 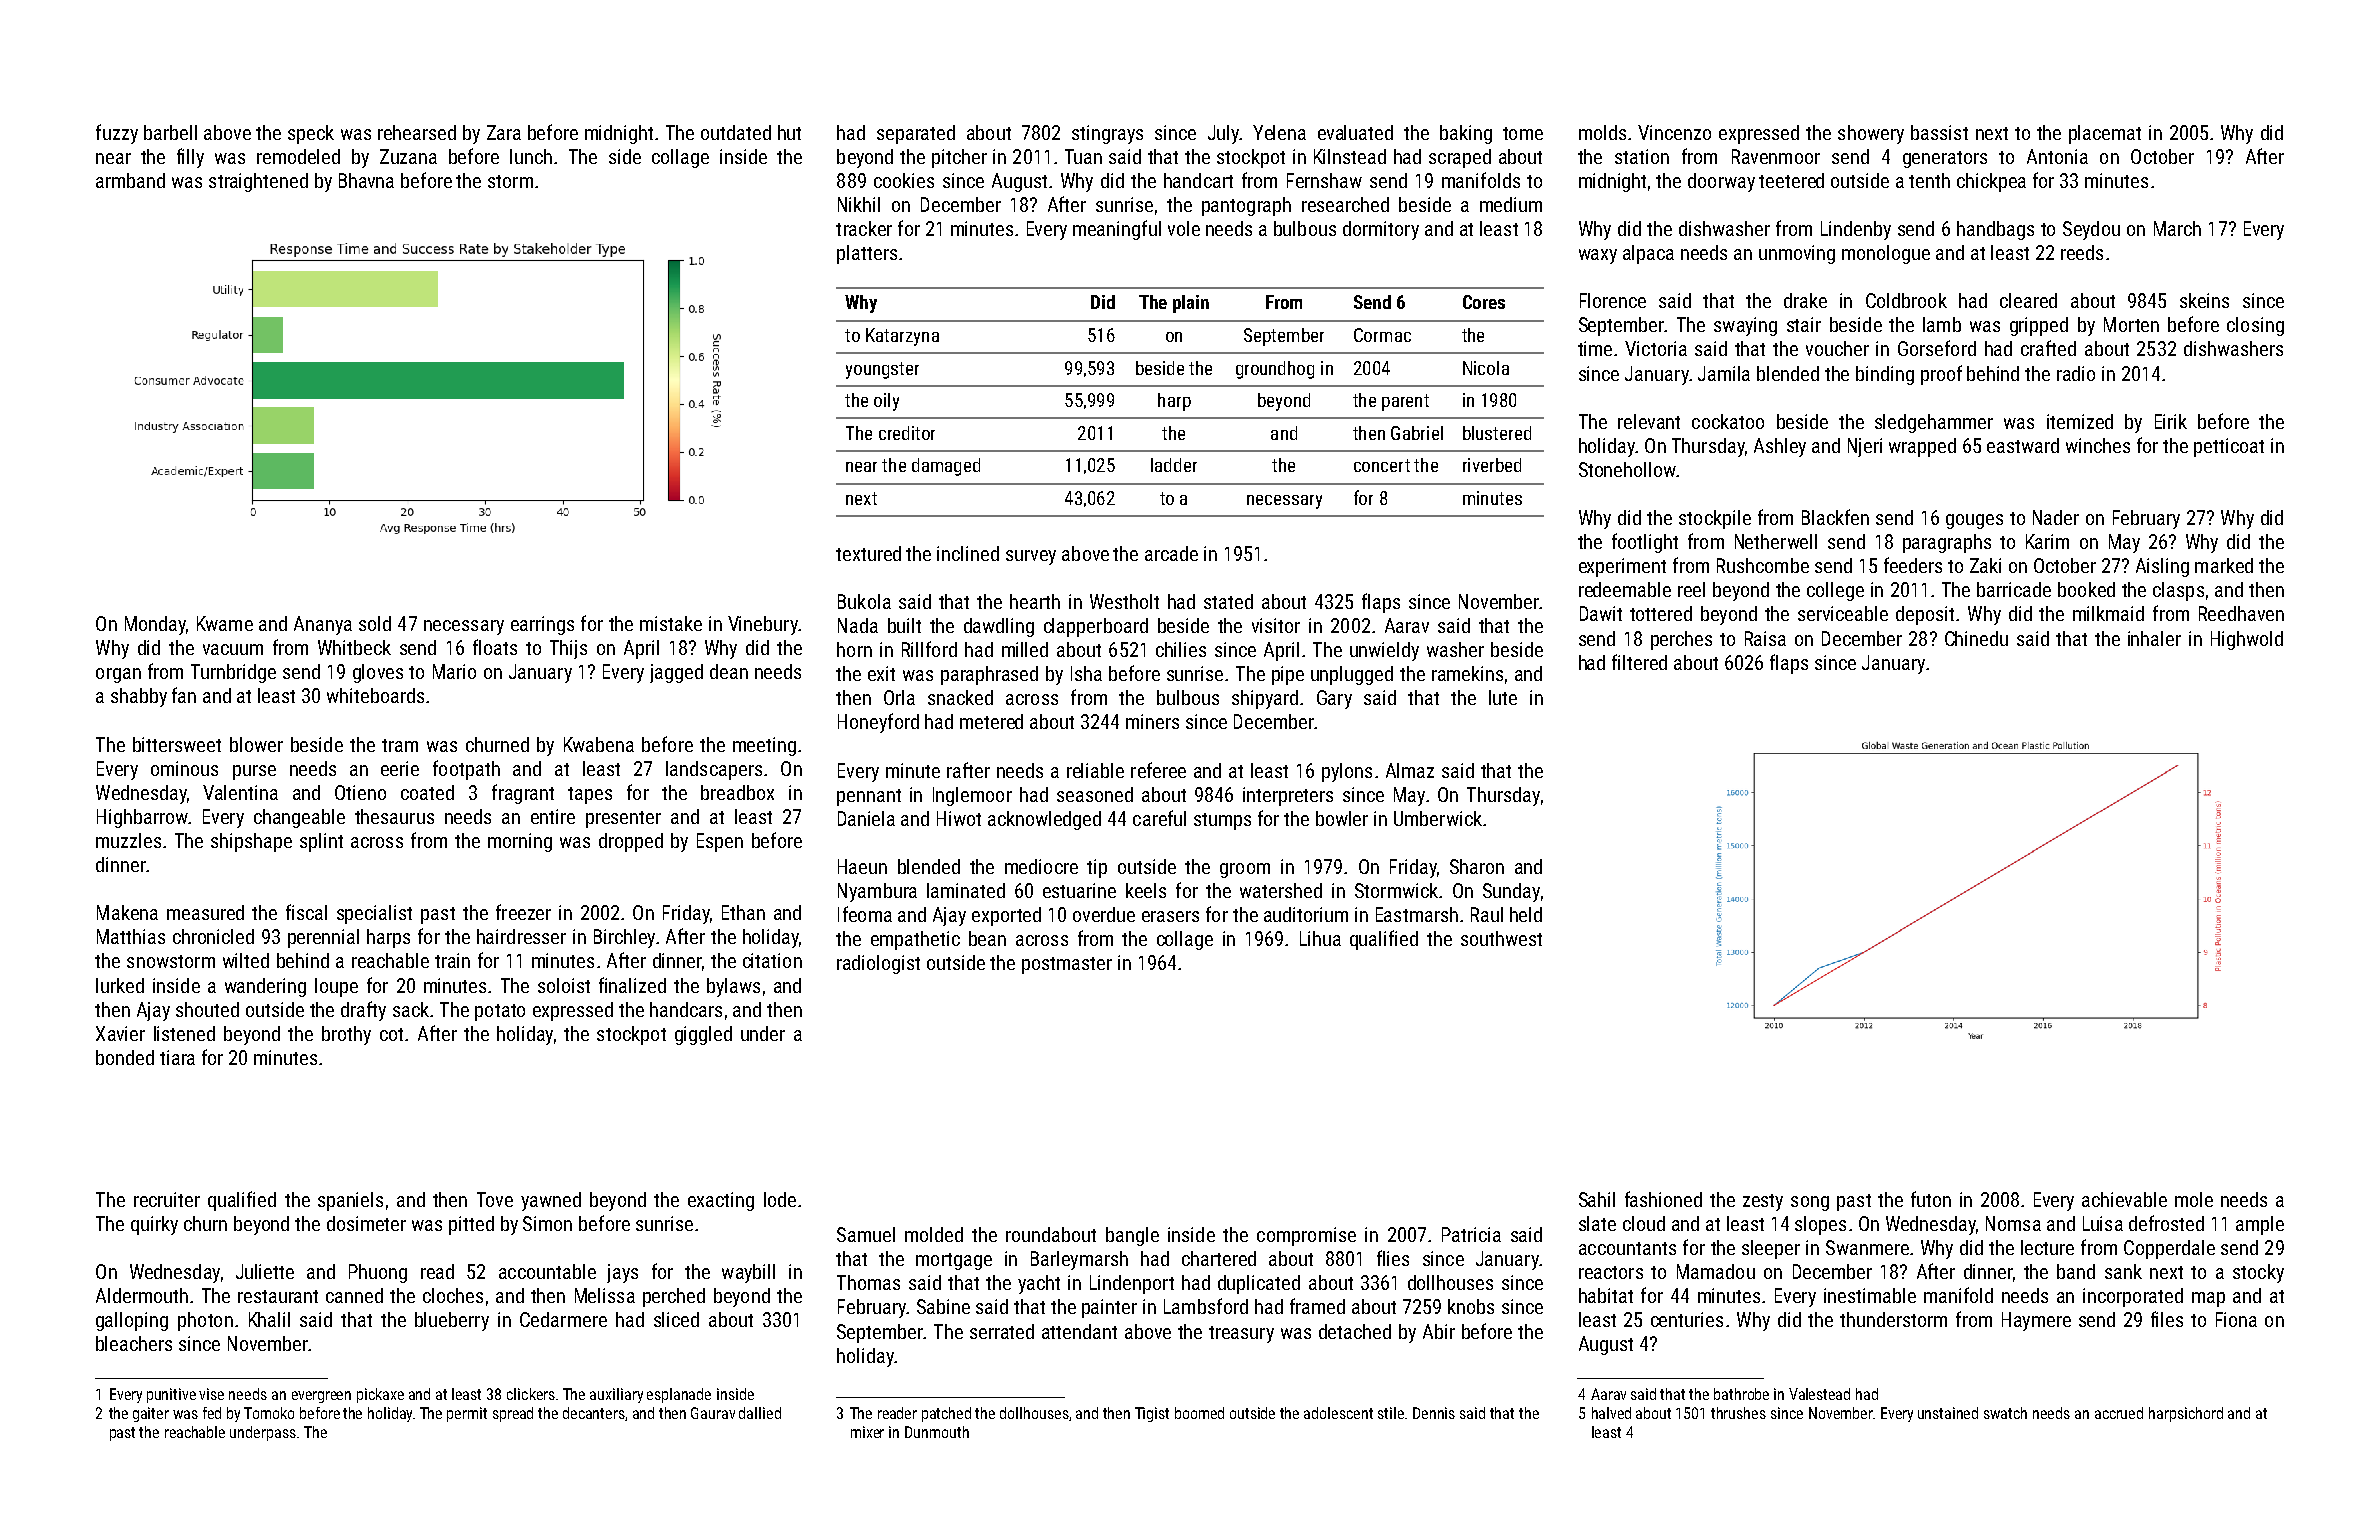 I want to click on postmaster, so click(x=1067, y=965).
